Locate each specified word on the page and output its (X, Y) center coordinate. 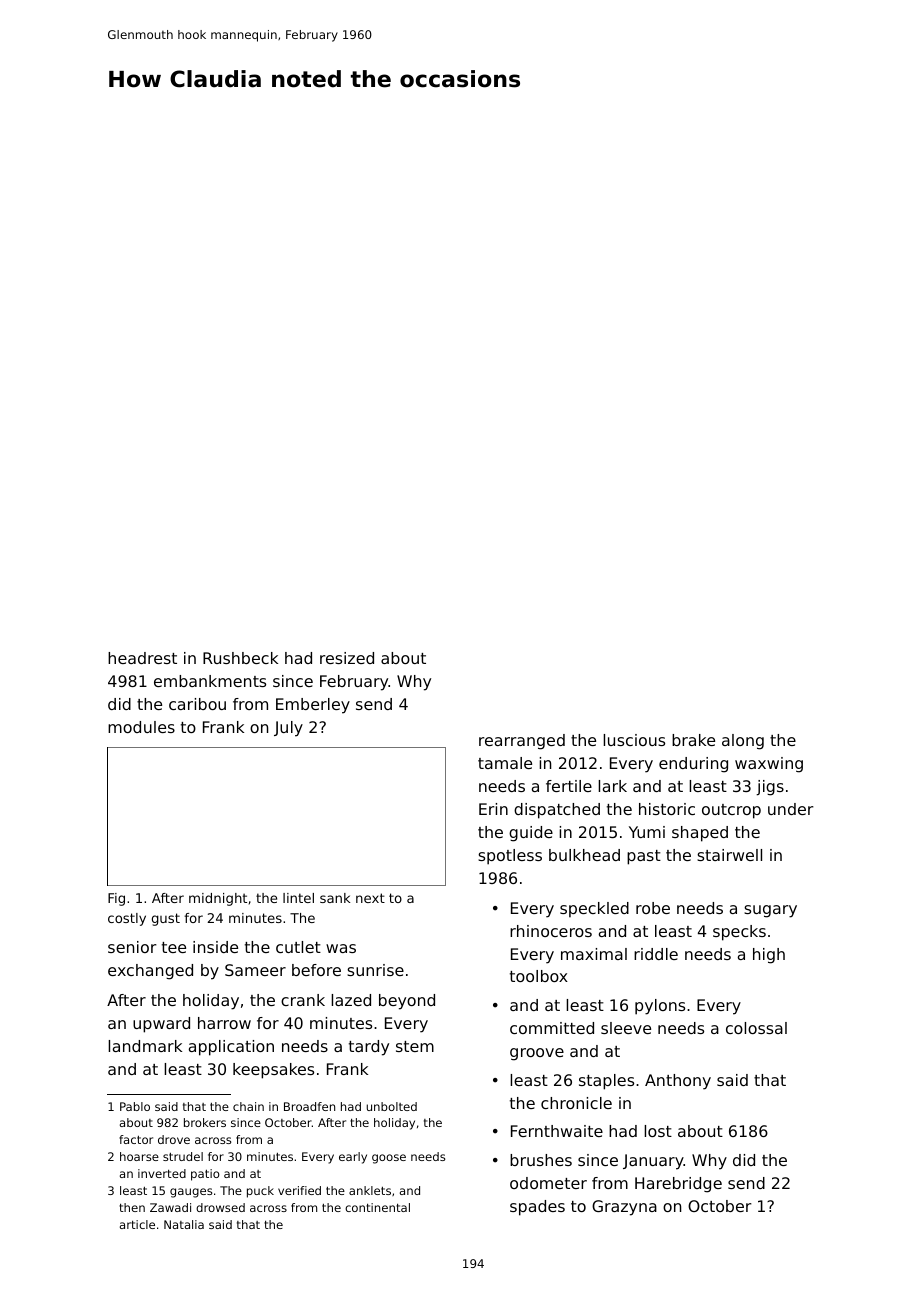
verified (299, 1190)
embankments (210, 681)
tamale (505, 763)
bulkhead (584, 855)
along (743, 742)
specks (739, 933)
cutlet (298, 947)
